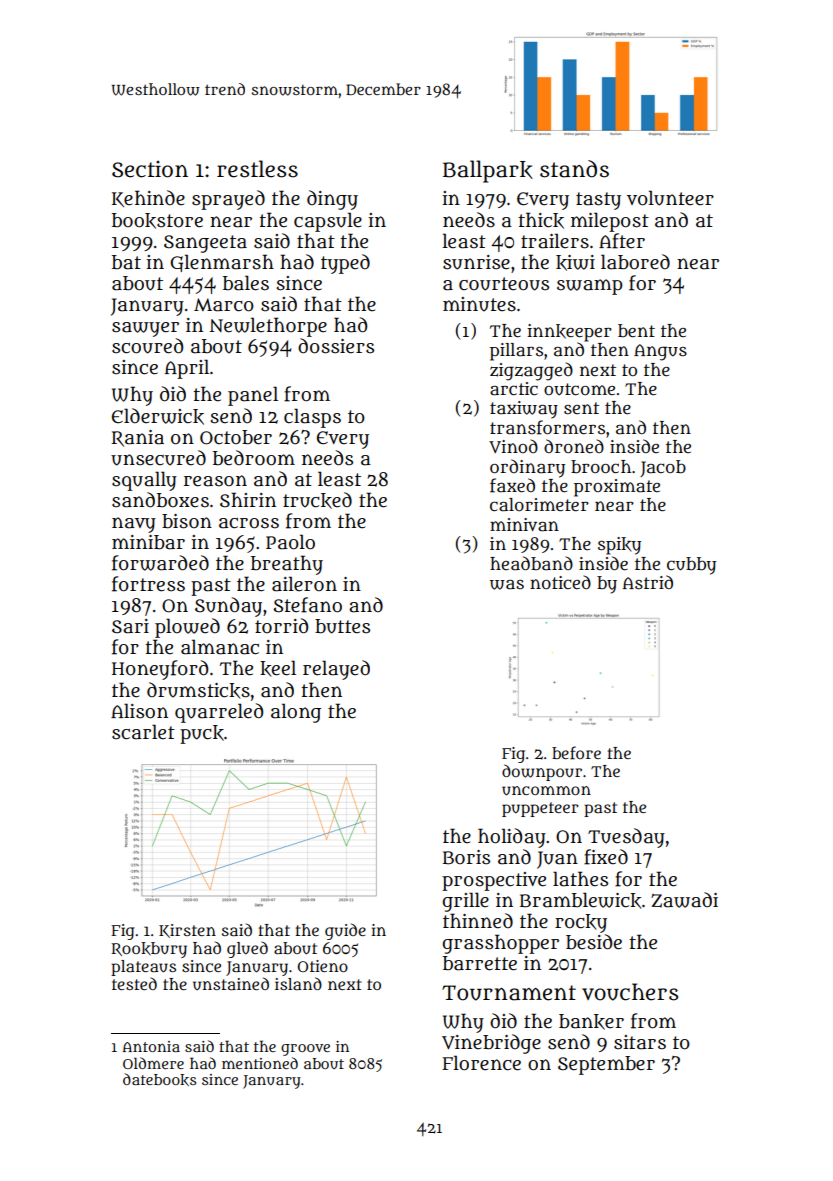 This document has height=1181, width=833. What do you see at coordinates (231, 983) in the document?
I see `unstained` at bounding box center [231, 983].
